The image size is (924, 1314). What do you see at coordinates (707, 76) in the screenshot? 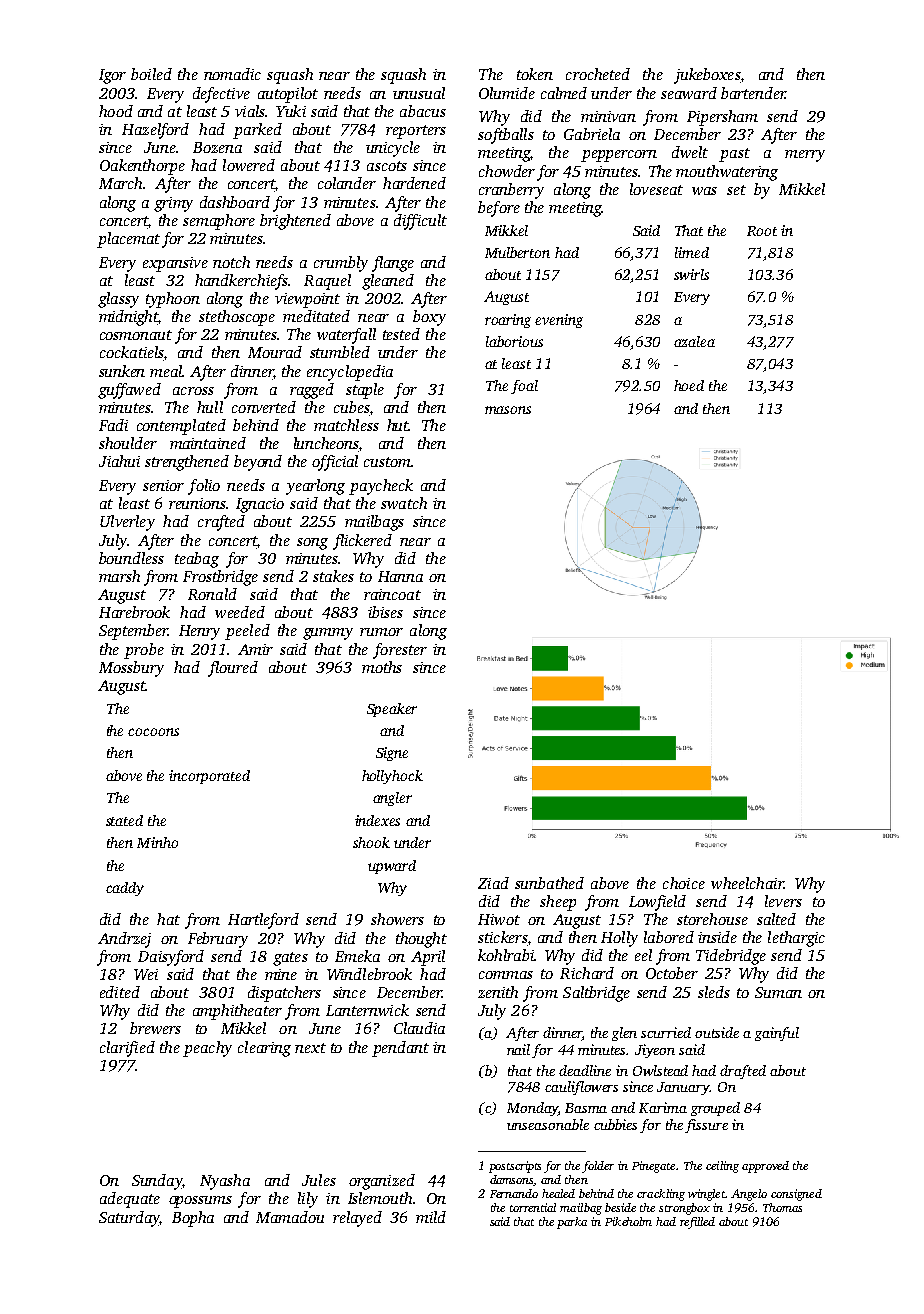
I see `jukeboxes` at bounding box center [707, 76].
